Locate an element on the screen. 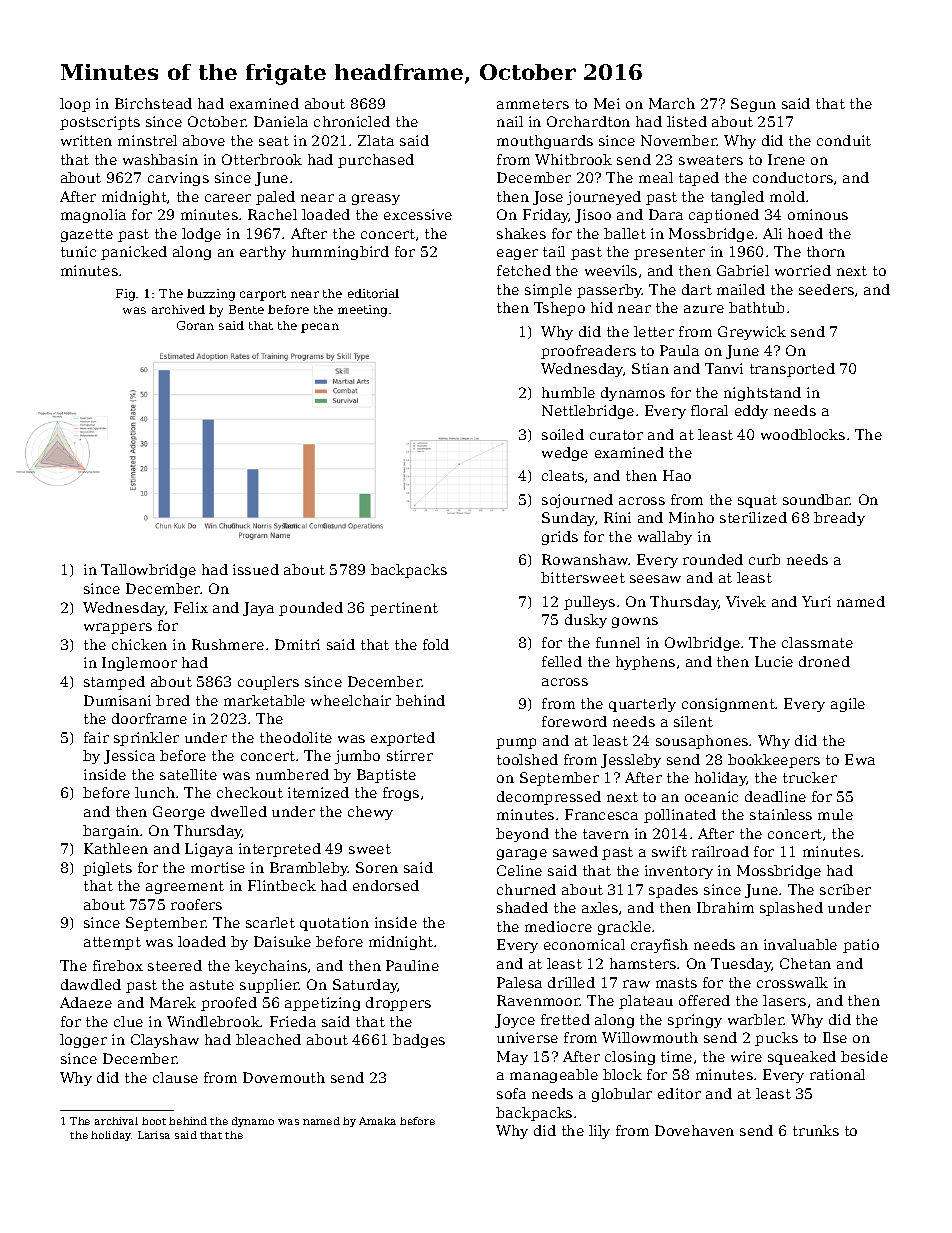 This screenshot has height=1233, width=952. presenter is located at coordinates (669, 253).
